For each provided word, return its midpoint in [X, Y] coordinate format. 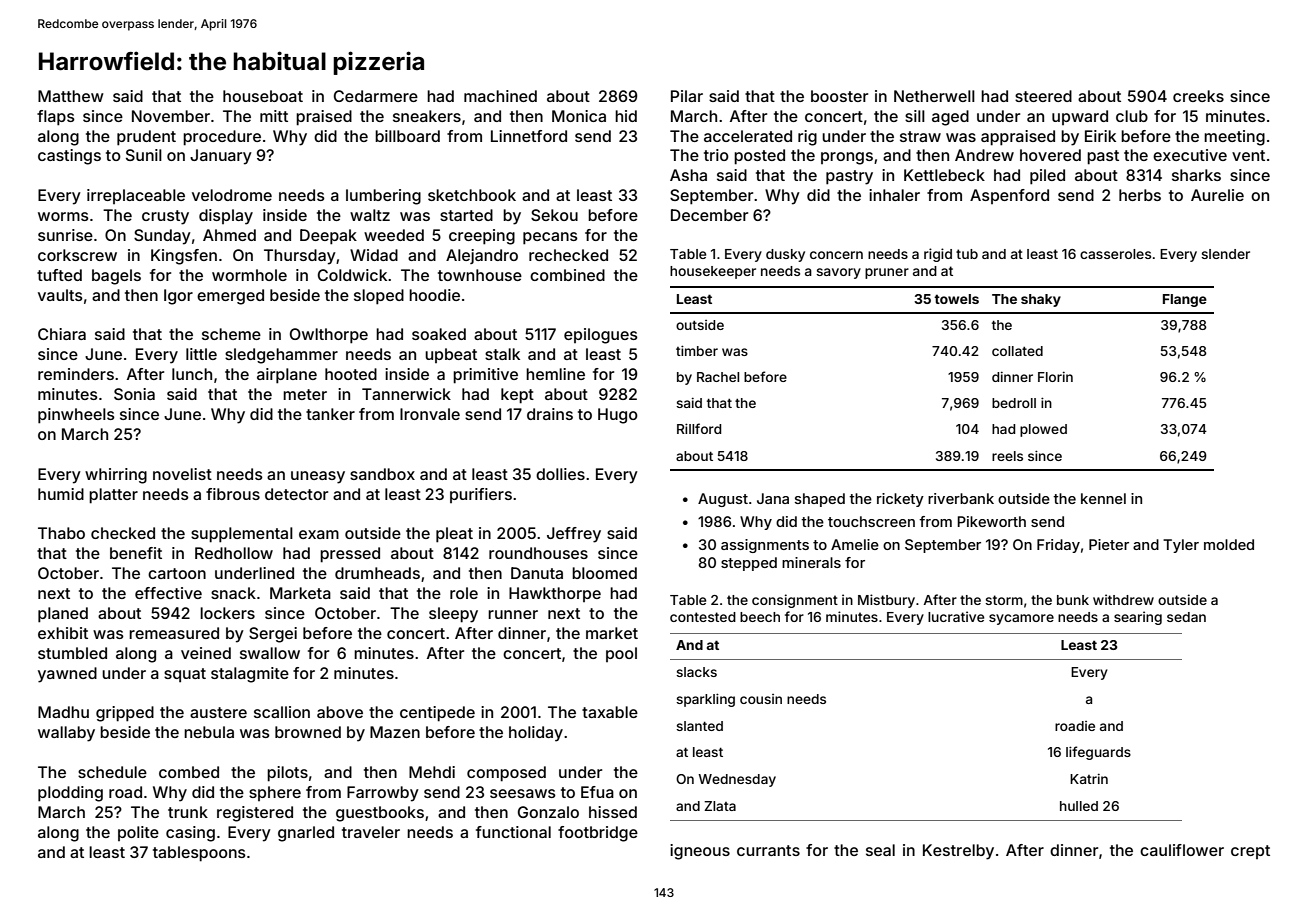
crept [1250, 852]
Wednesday [737, 780]
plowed [1043, 430]
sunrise [65, 235]
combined [567, 275]
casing [190, 834]
